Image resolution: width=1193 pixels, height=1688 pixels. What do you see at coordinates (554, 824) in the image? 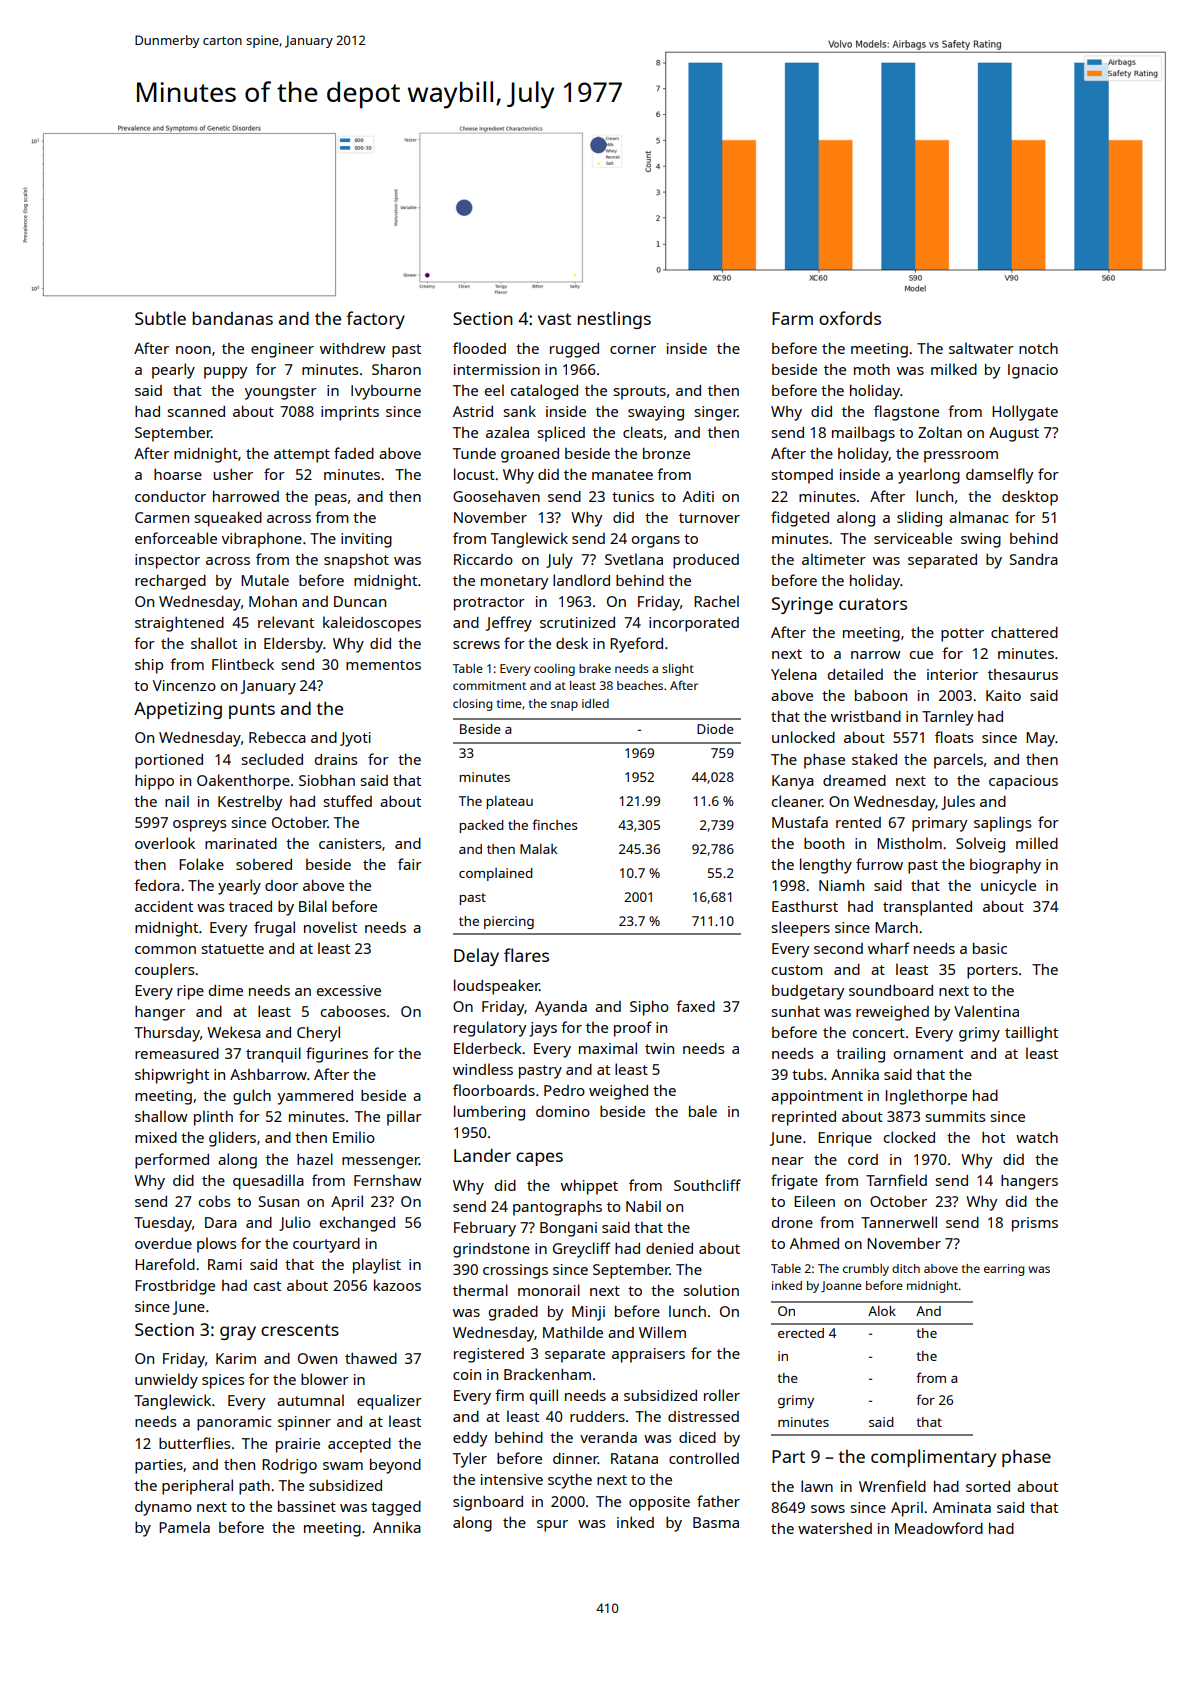
I see `finches` at bounding box center [554, 824].
